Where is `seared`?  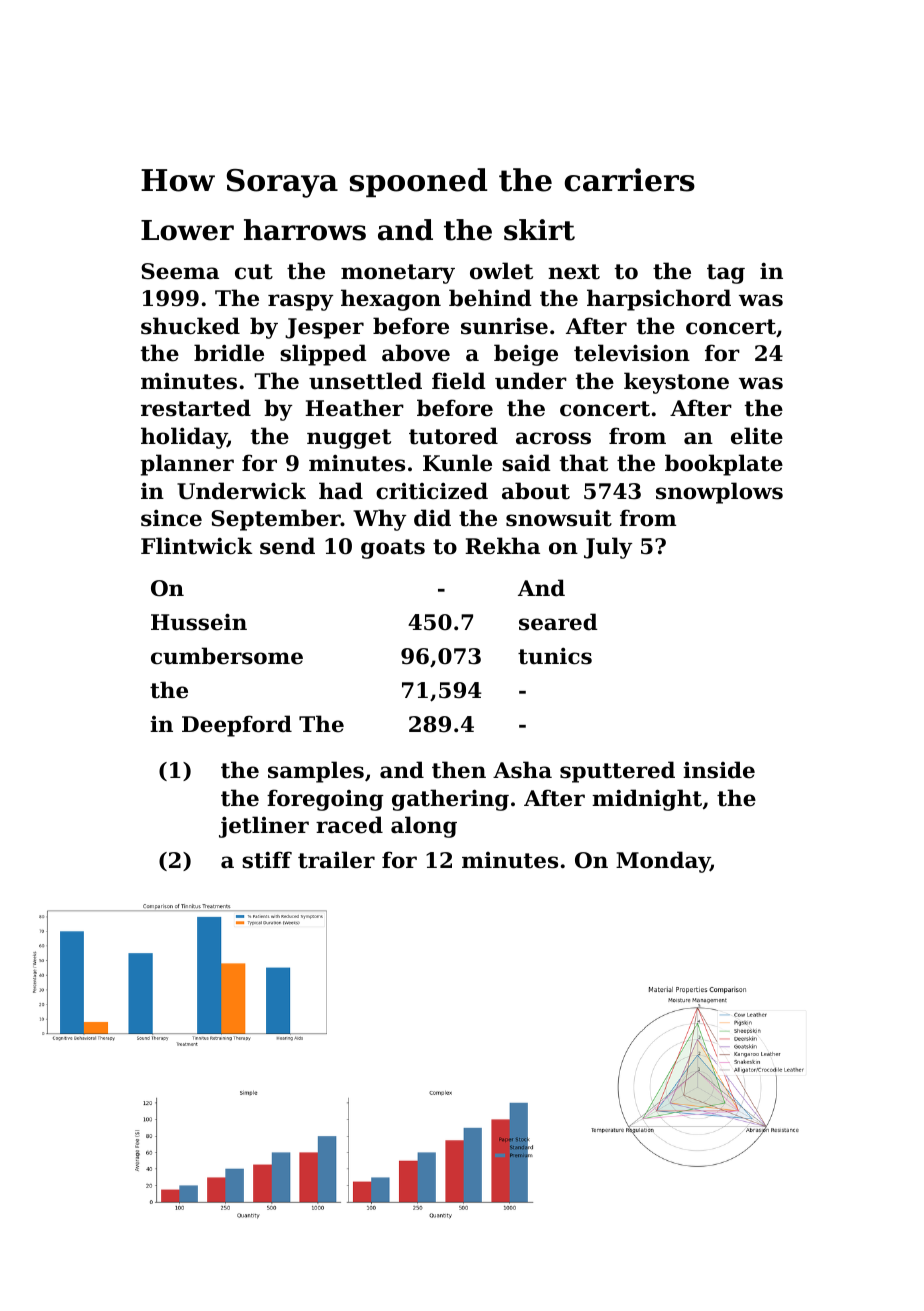
seared is located at coordinates (558, 622).
